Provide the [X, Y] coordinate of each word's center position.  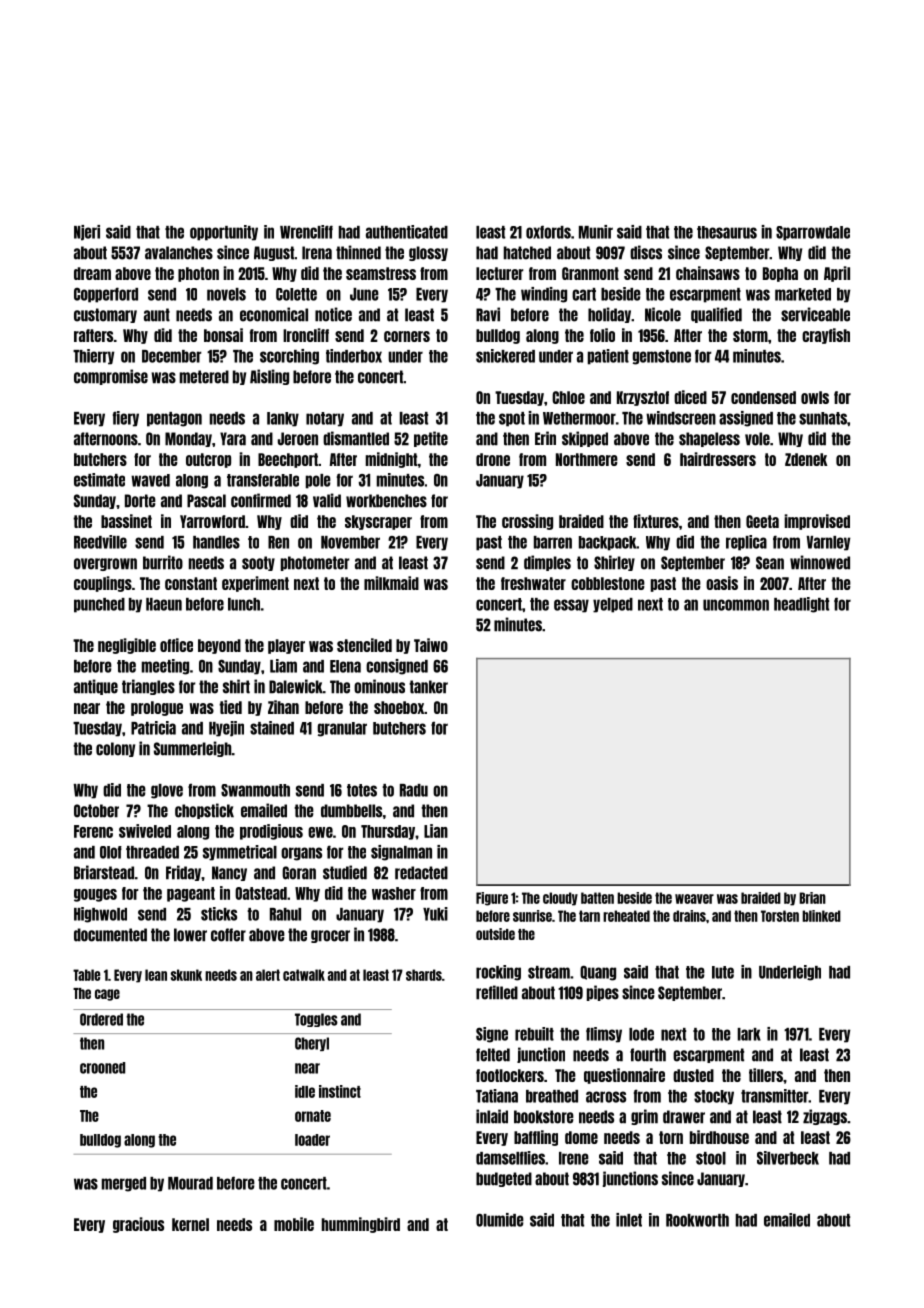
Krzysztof [643, 398]
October [96, 811]
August [274, 253]
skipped [585, 439]
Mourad [190, 1183]
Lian [436, 831]
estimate [99, 480]
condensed [763, 397]
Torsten [780, 916]
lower [190, 935]
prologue [157, 708]
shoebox [399, 707]
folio [602, 335]
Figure [492, 899]
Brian [812, 898]
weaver [694, 899]
